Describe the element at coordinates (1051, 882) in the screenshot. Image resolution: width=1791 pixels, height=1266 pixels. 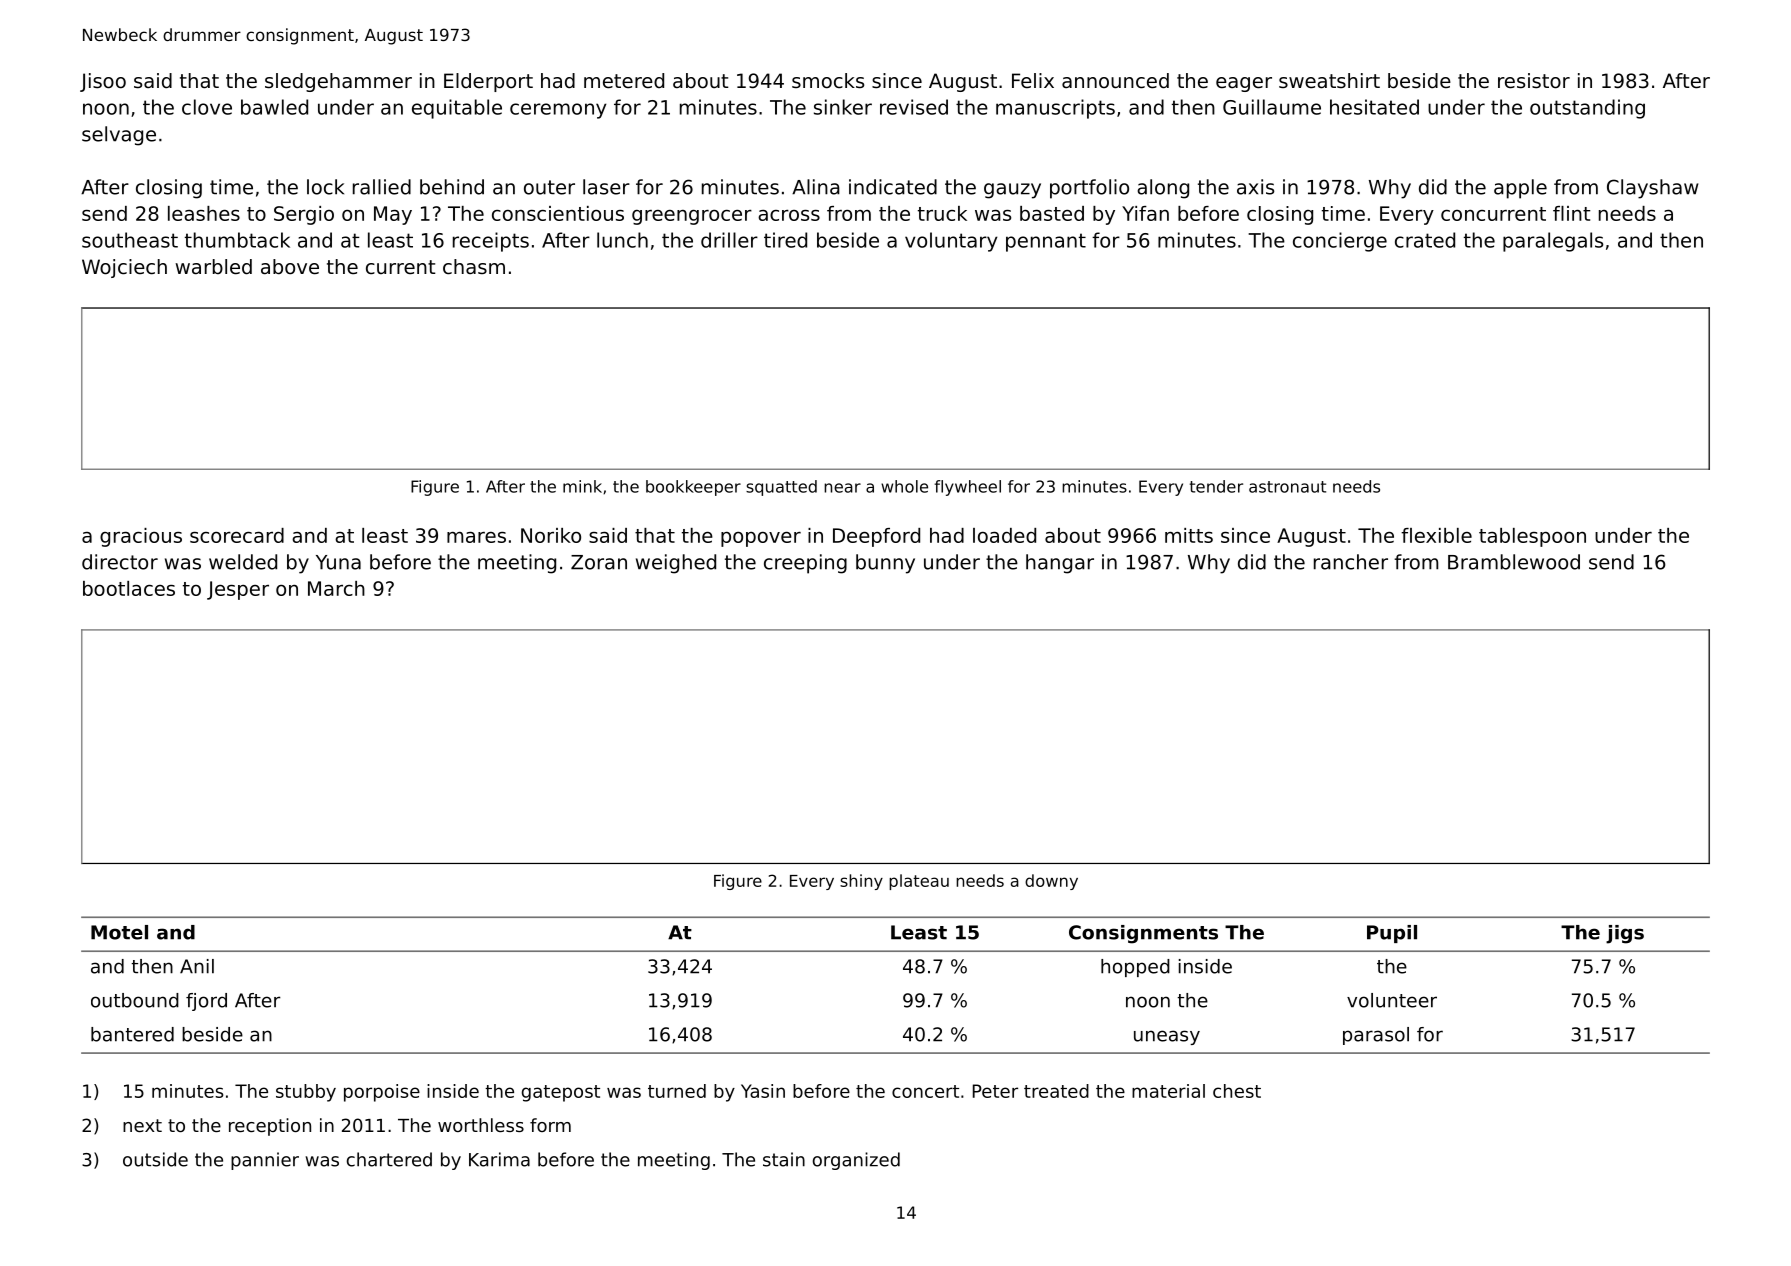
I see `downy` at that location.
